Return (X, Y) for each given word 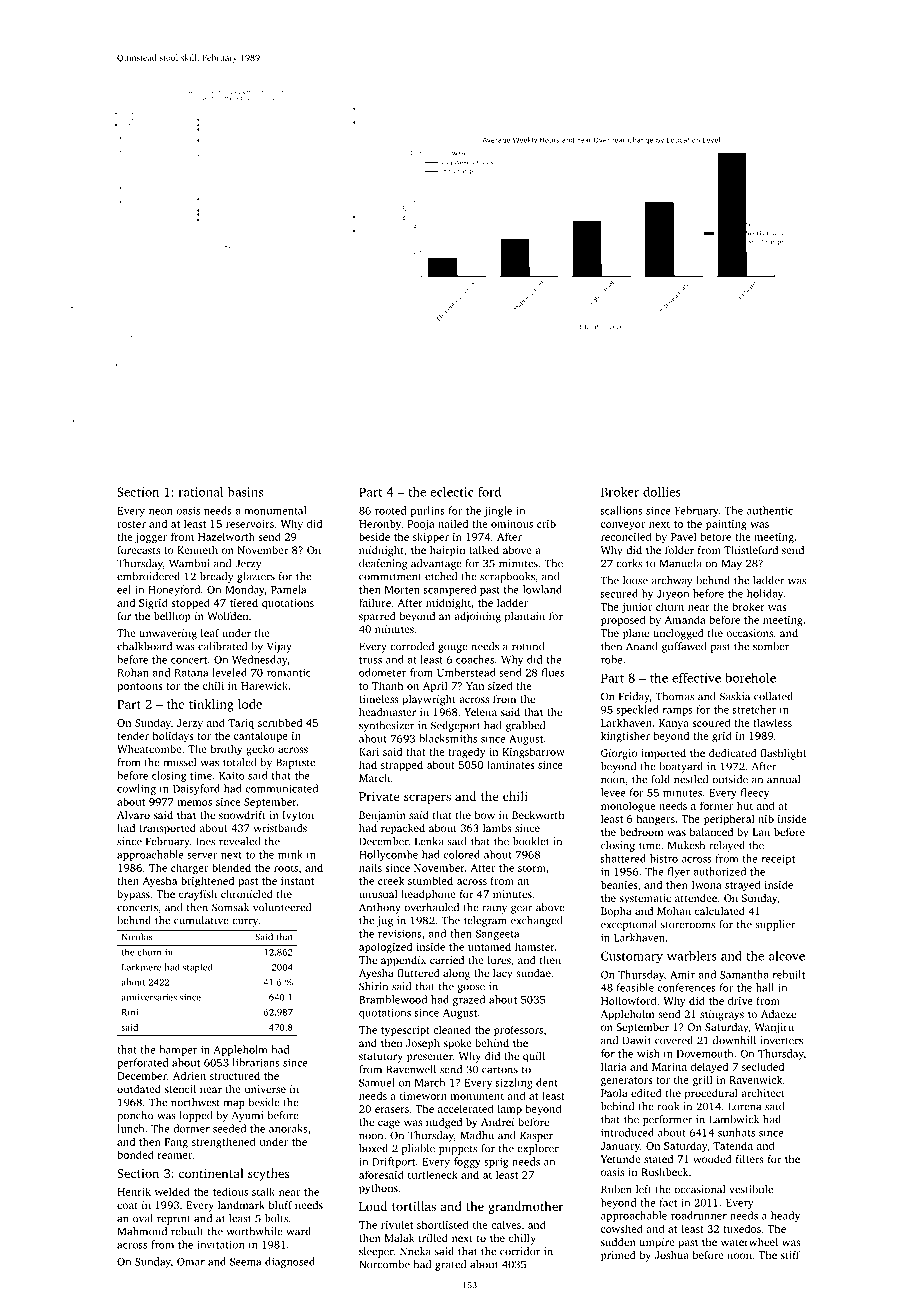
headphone (428, 895)
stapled (198, 968)
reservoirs (250, 524)
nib (766, 818)
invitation (221, 1244)
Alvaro (133, 815)
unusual (378, 894)
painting (726, 525)
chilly (522, 1239)
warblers (692, 956)
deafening (383, 564)
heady (785, 1216)
